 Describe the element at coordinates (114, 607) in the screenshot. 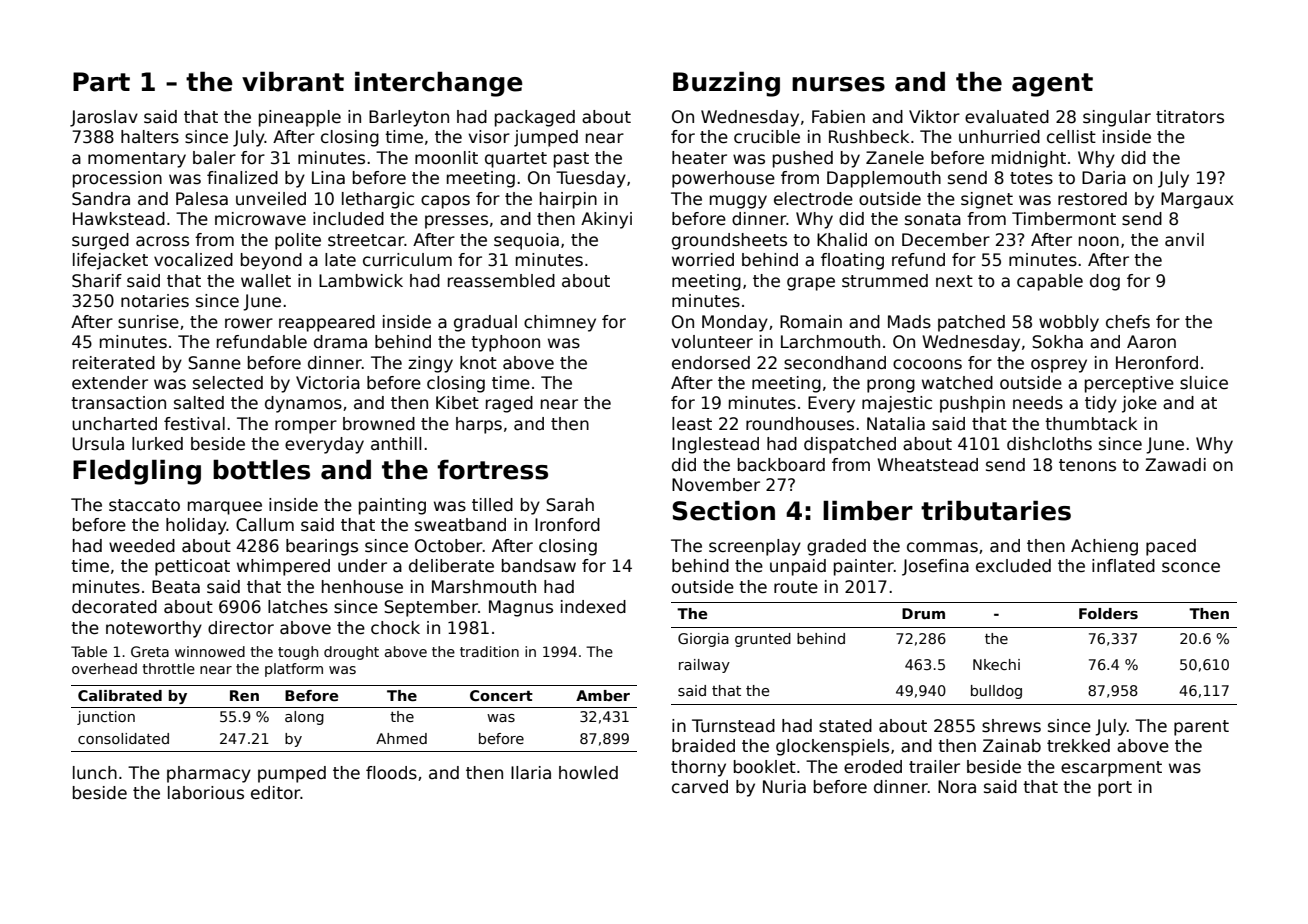

I see `decorated` at that location.
